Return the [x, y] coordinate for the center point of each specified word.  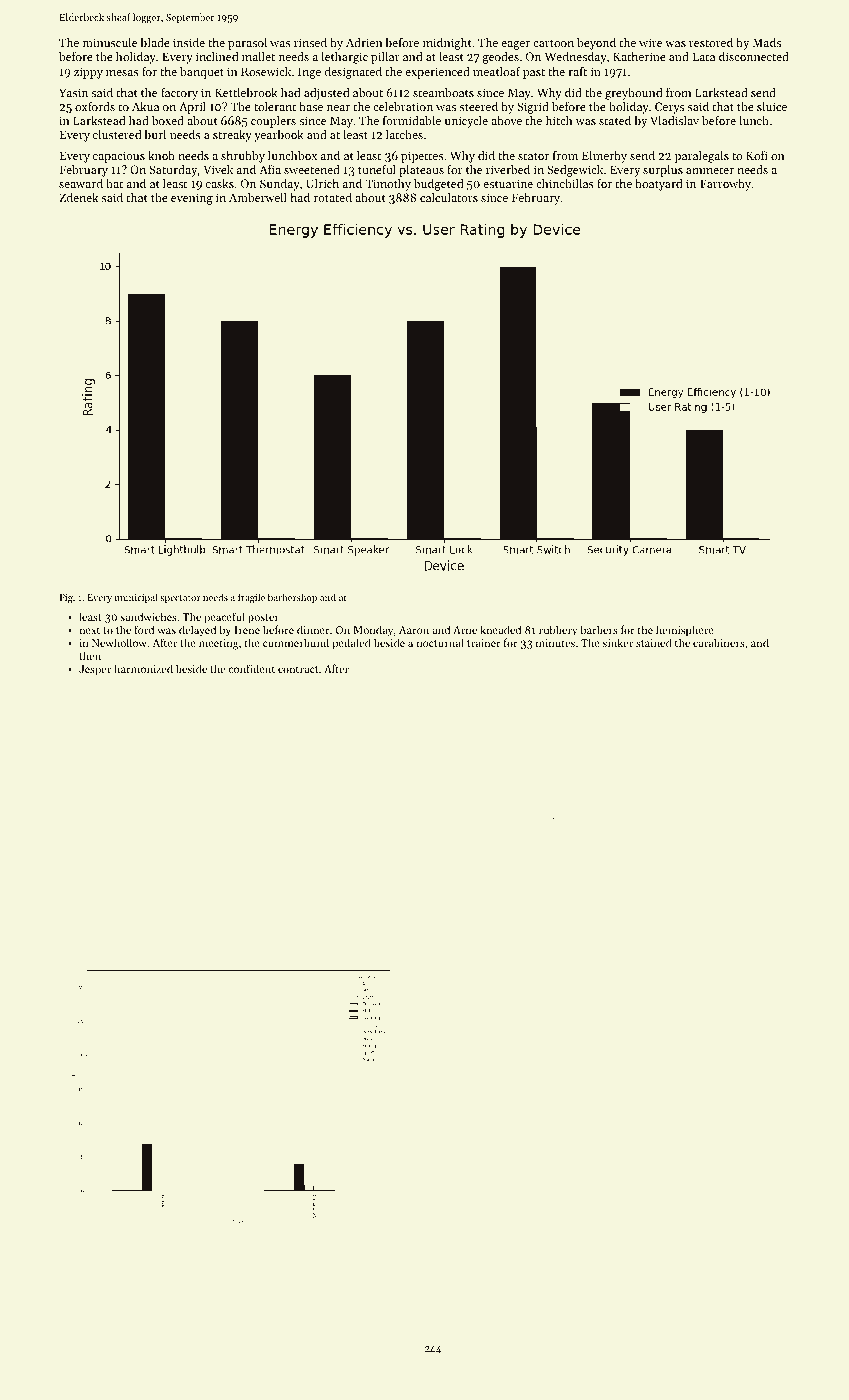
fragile [251, 598]
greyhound [633, 94]
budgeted [438, 185]
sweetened [312, 169]
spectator [180, 599]
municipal [136, 598]
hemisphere [685, 631]
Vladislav [674, 120]
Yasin [73, 92]
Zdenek [78, 197]
